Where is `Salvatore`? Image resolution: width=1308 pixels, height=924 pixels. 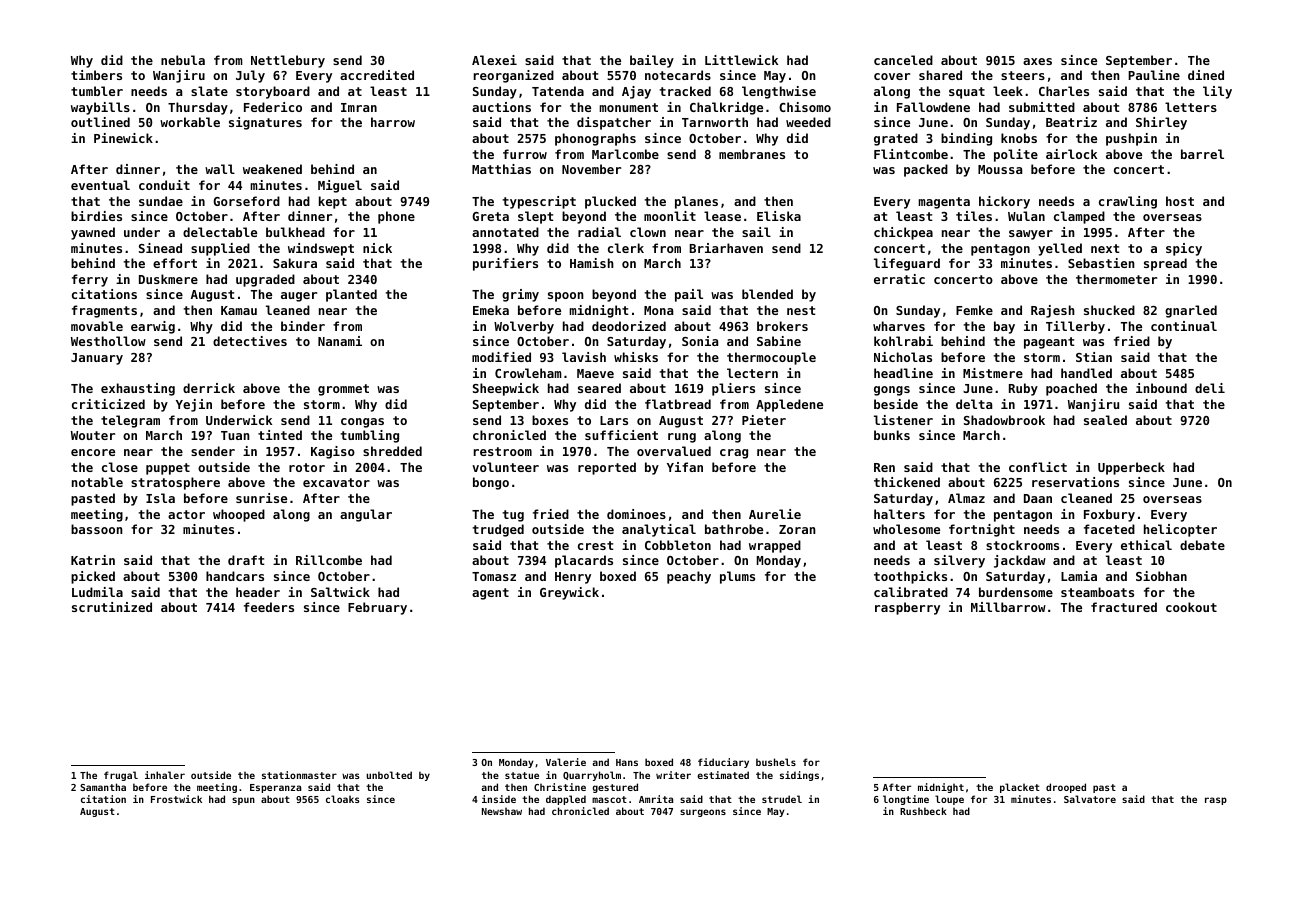
Salvatore is located at coordinates (1090, 799).
